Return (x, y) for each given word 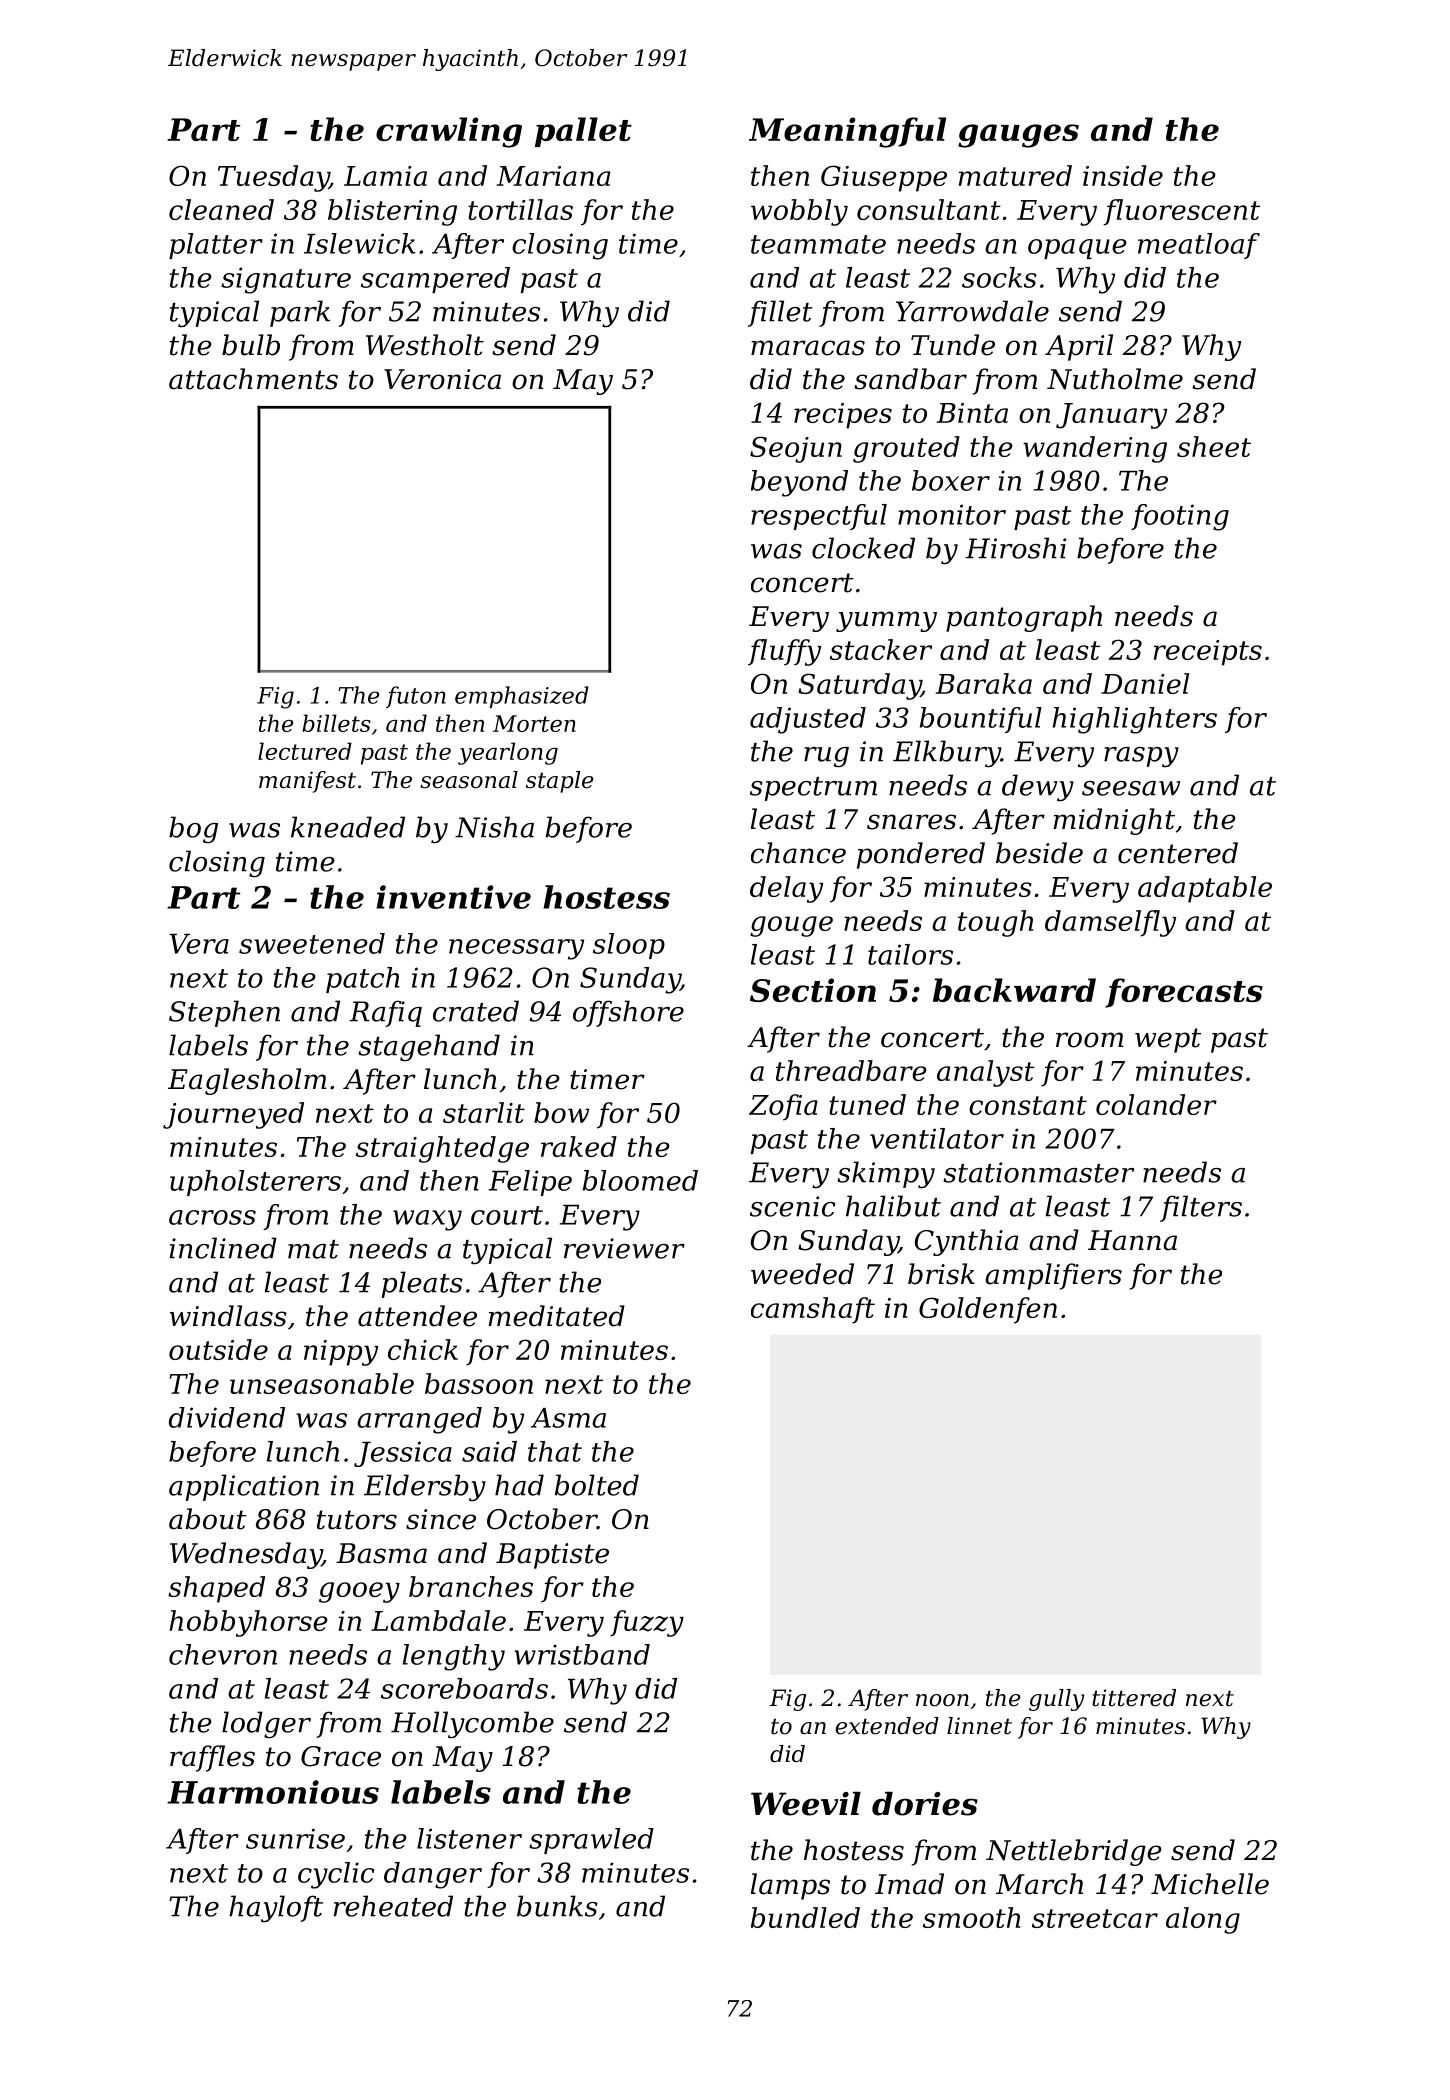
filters (1201, 1208)
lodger (266, 1724)
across (212, 1217)
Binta (972, 413)
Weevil (806, 1803)
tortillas (520, 209)
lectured (305, 751)
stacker (881, 649)
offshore (628, 1013)
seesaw (1131, 788)
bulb (251, 345)
